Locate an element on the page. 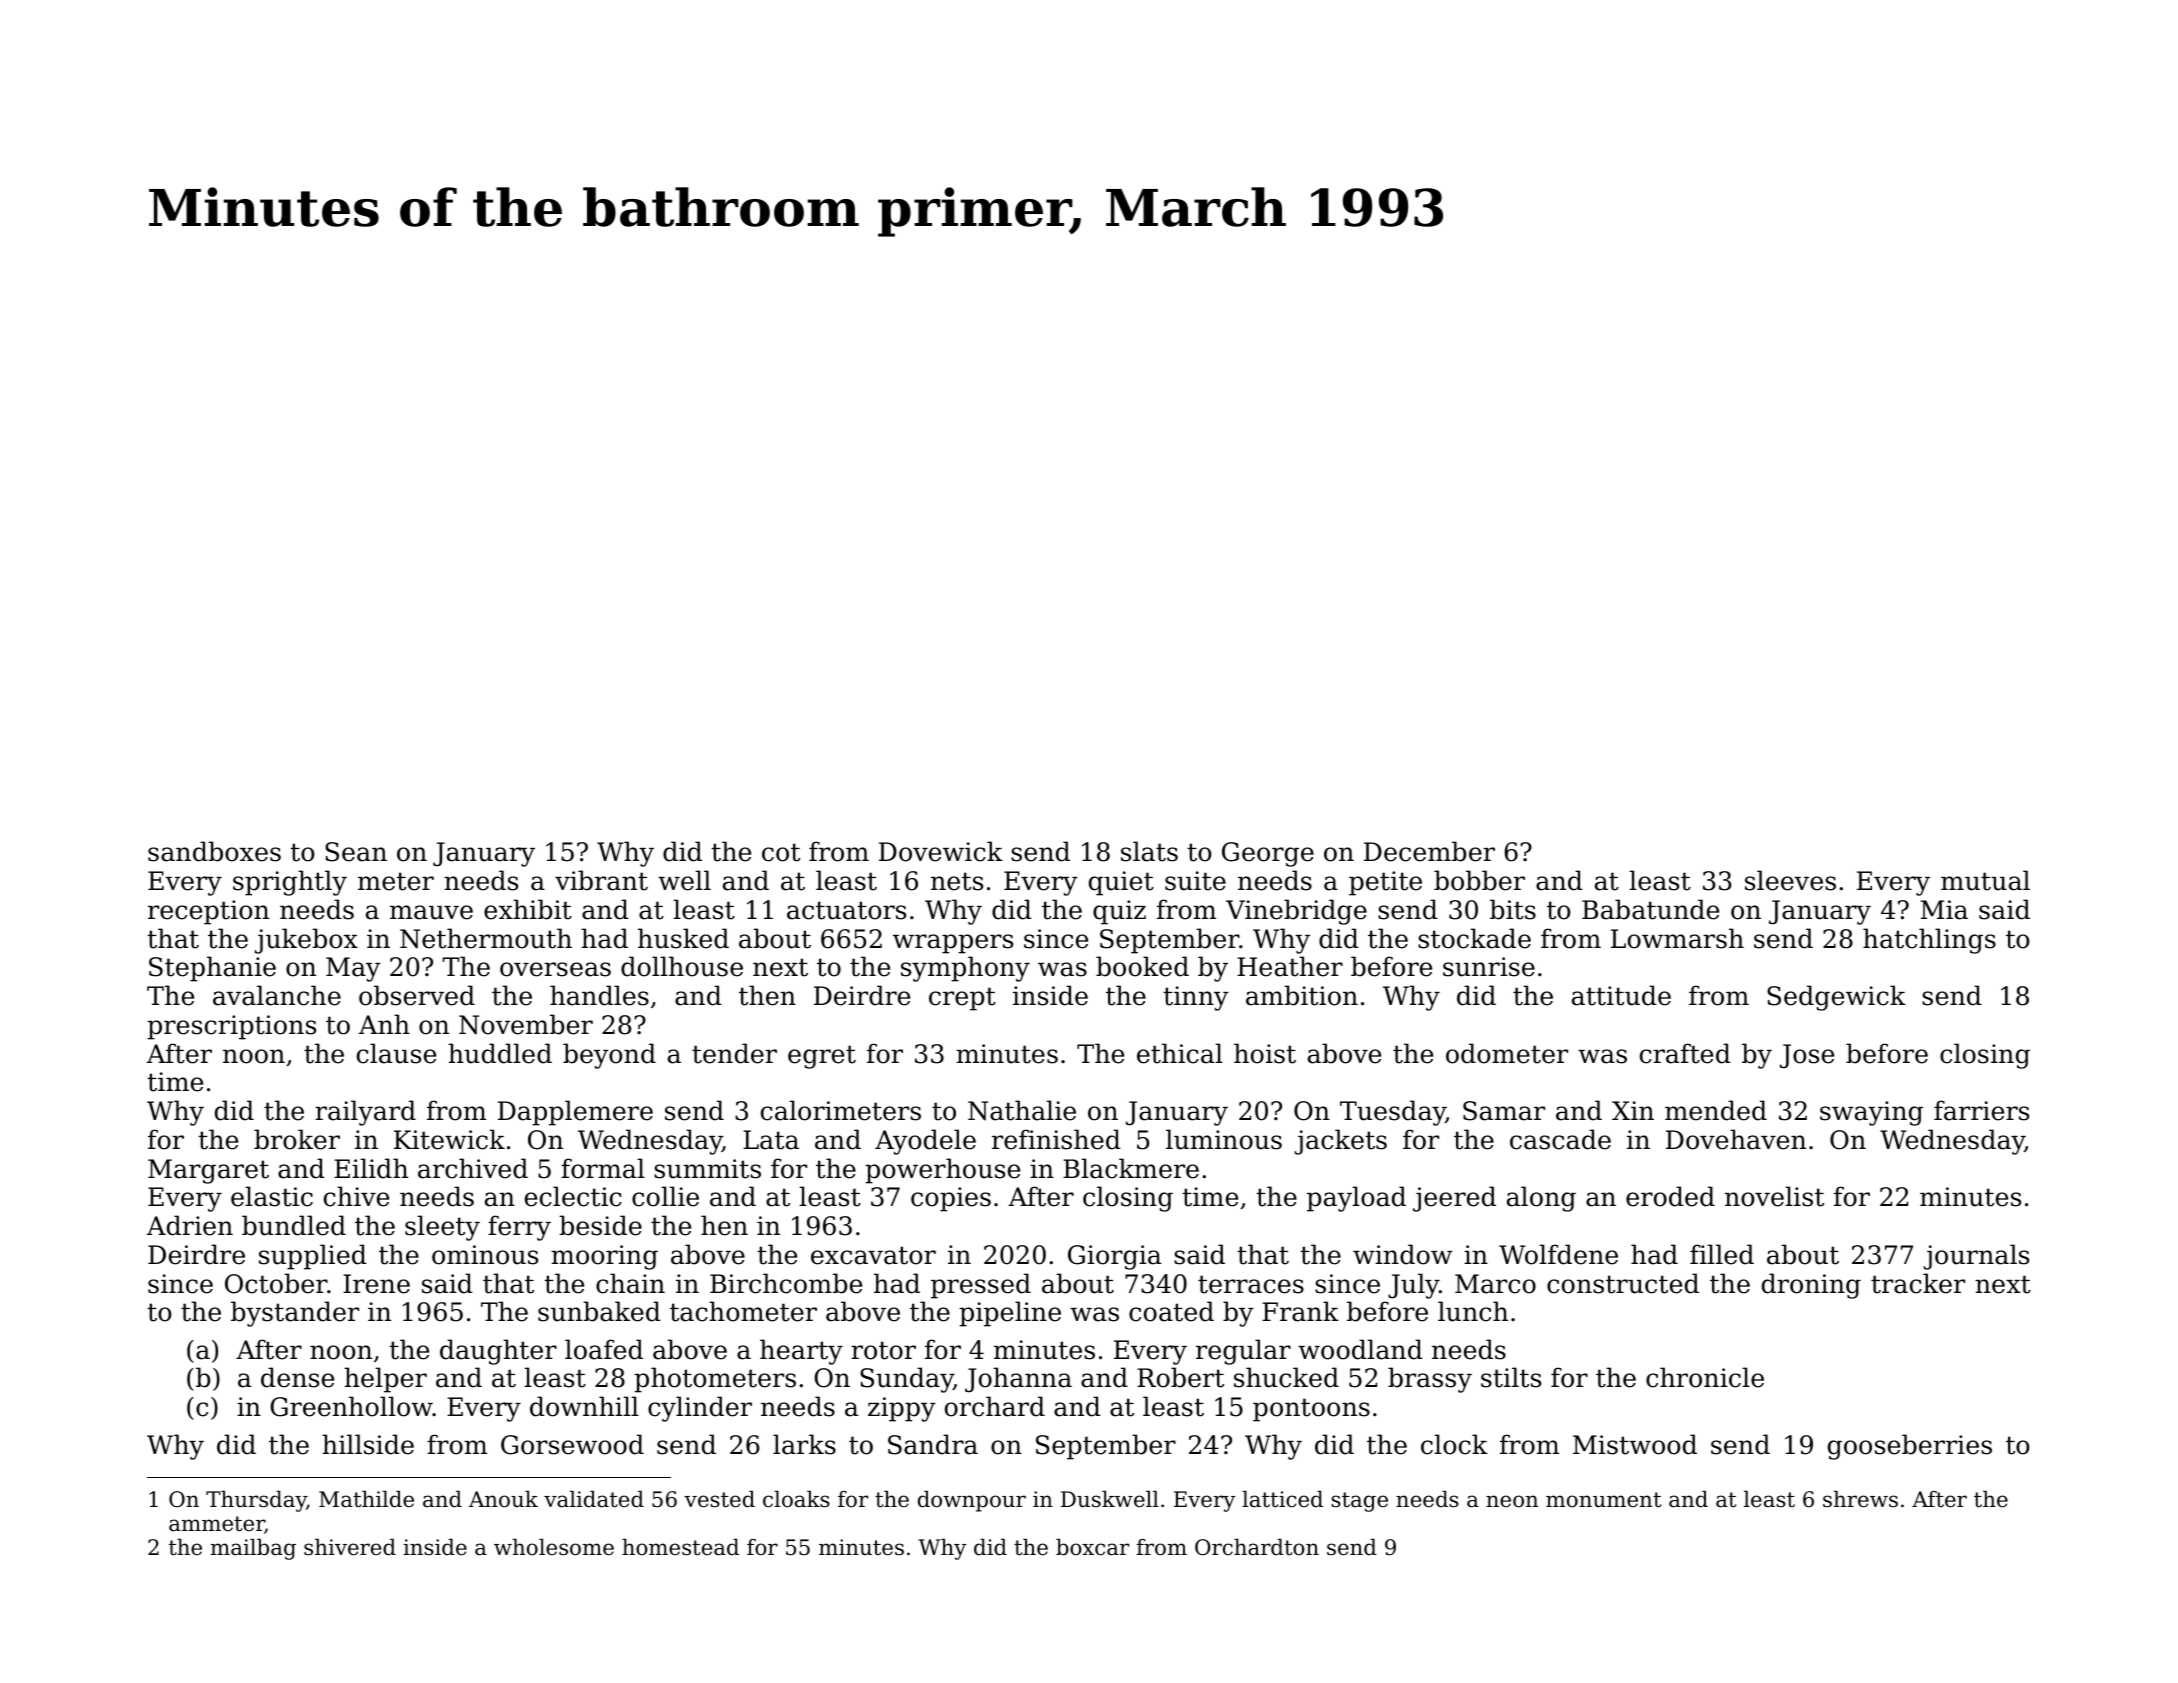  railyard is located at coordinates (365, 1113).
